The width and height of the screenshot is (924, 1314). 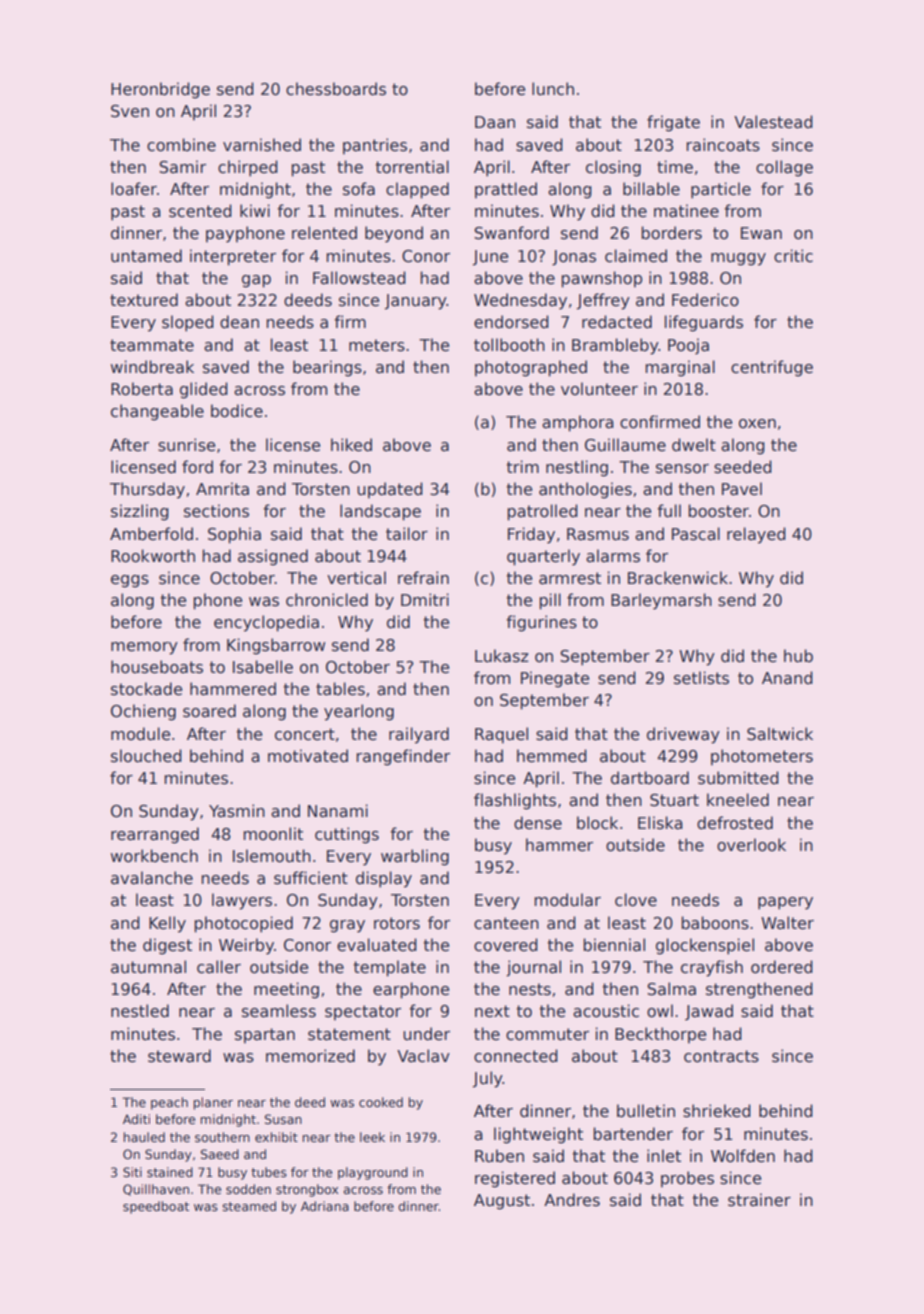 I want to click on encyclopedia, so click(x=266, y=623).
